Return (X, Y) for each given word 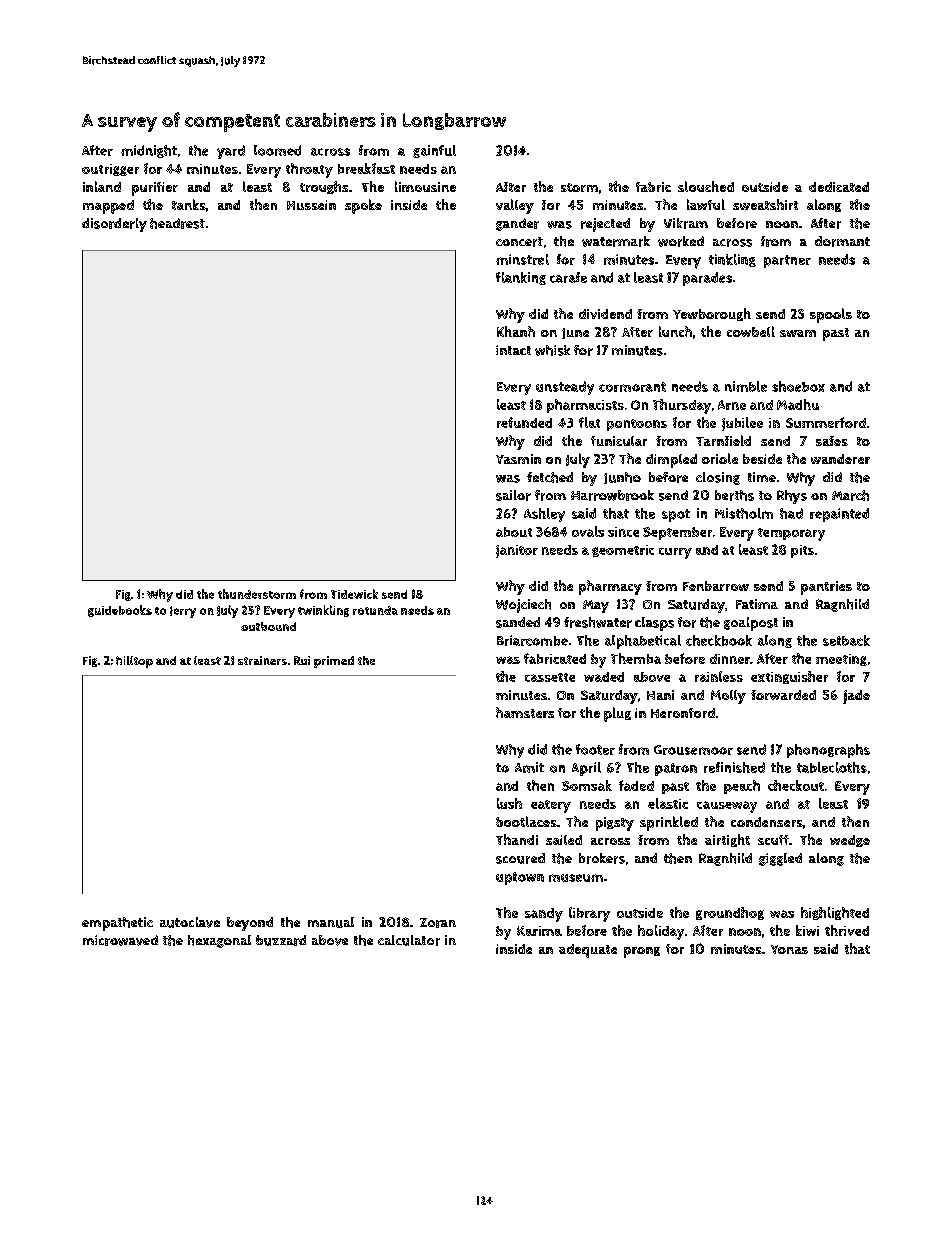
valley (515, 206)
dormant (842, 241)
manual (331, 922)
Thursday (682, 406)
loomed (277, 150)
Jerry (183, 612)
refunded (524, 422)
